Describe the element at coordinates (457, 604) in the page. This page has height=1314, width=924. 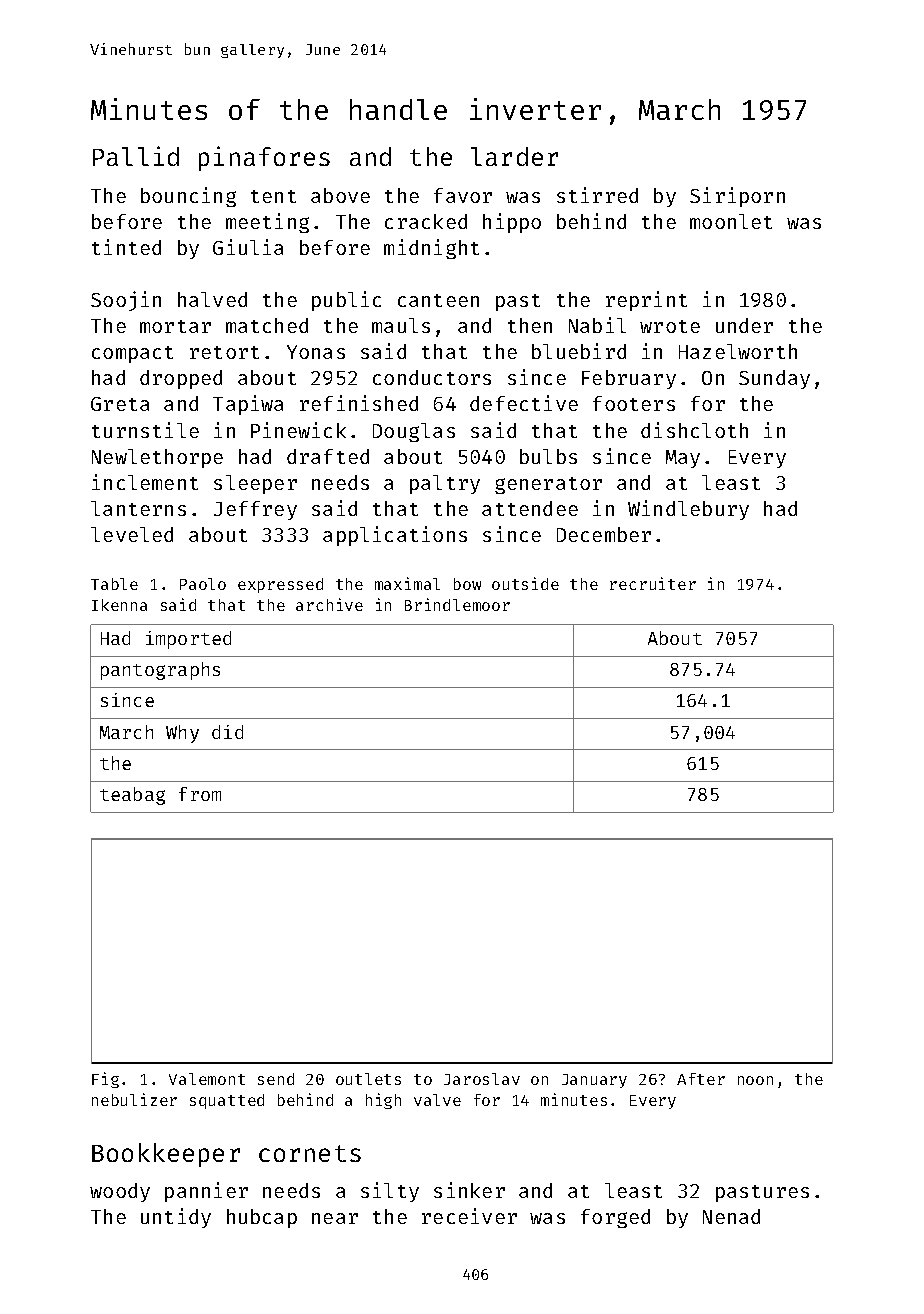
I see `Brindlemoor` at that location.
